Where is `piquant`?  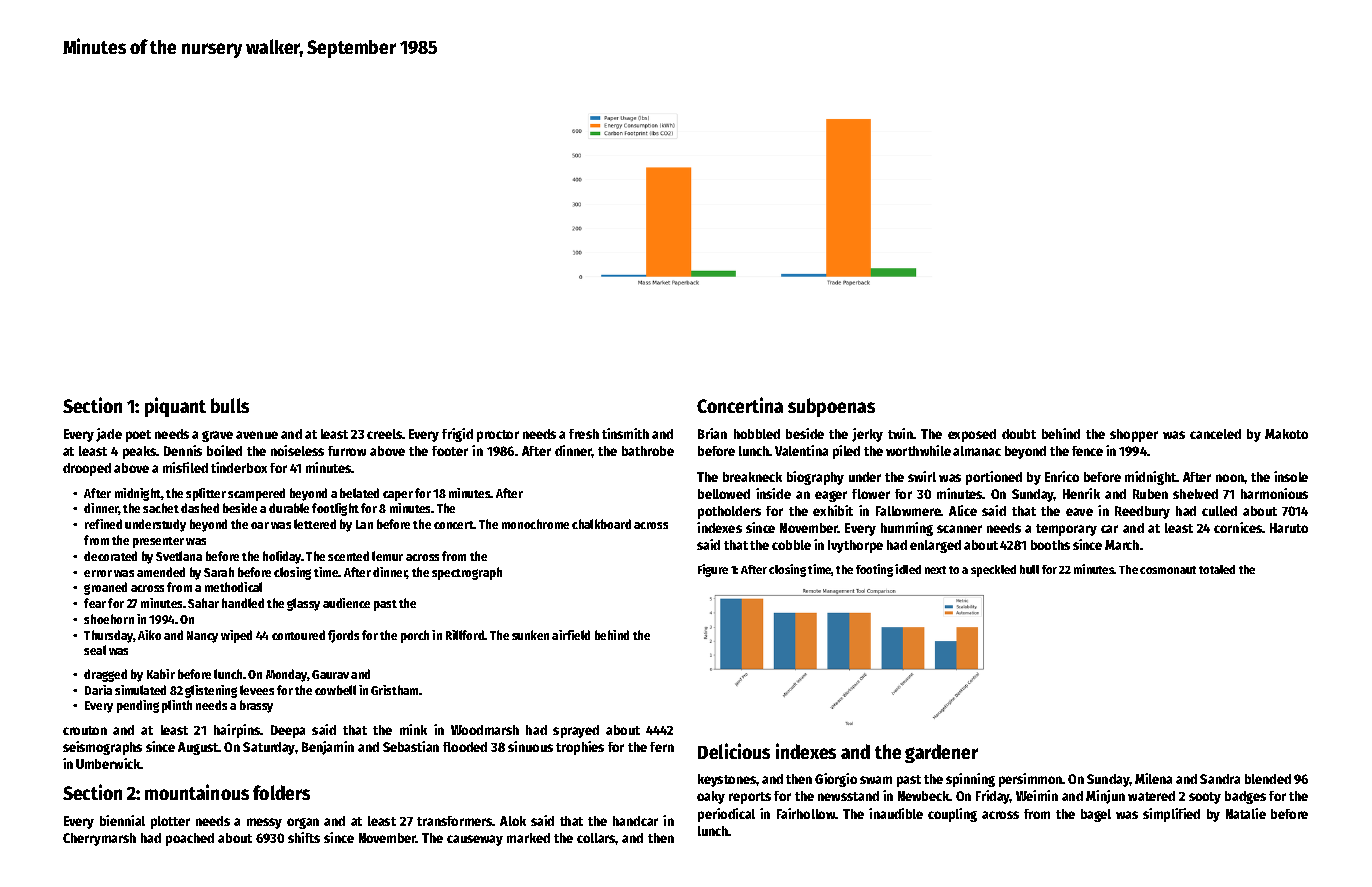
piquant is located at coordinates (175, 407).
